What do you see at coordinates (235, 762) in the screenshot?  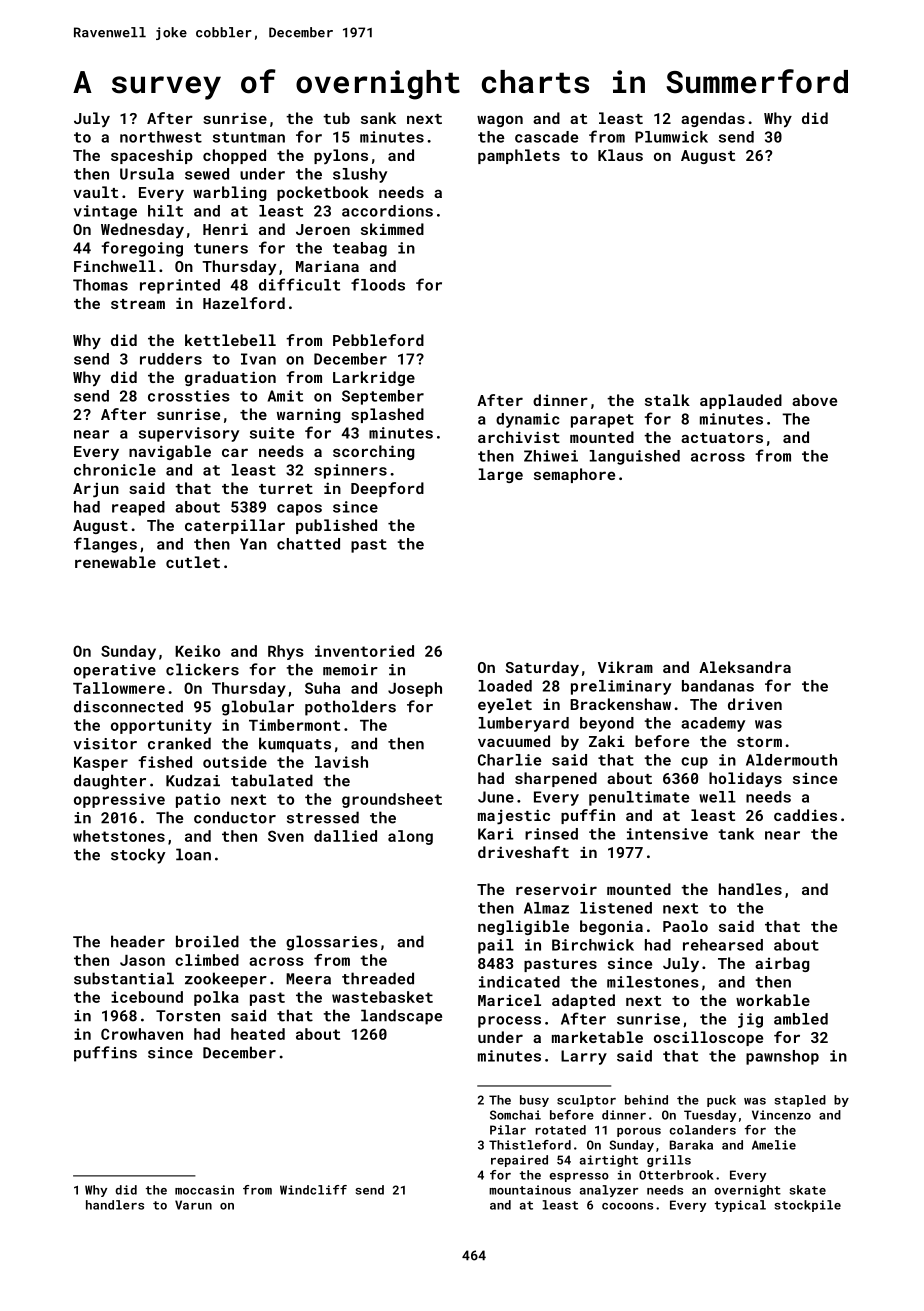 I see `outside` at bounding box center [235, 762].
